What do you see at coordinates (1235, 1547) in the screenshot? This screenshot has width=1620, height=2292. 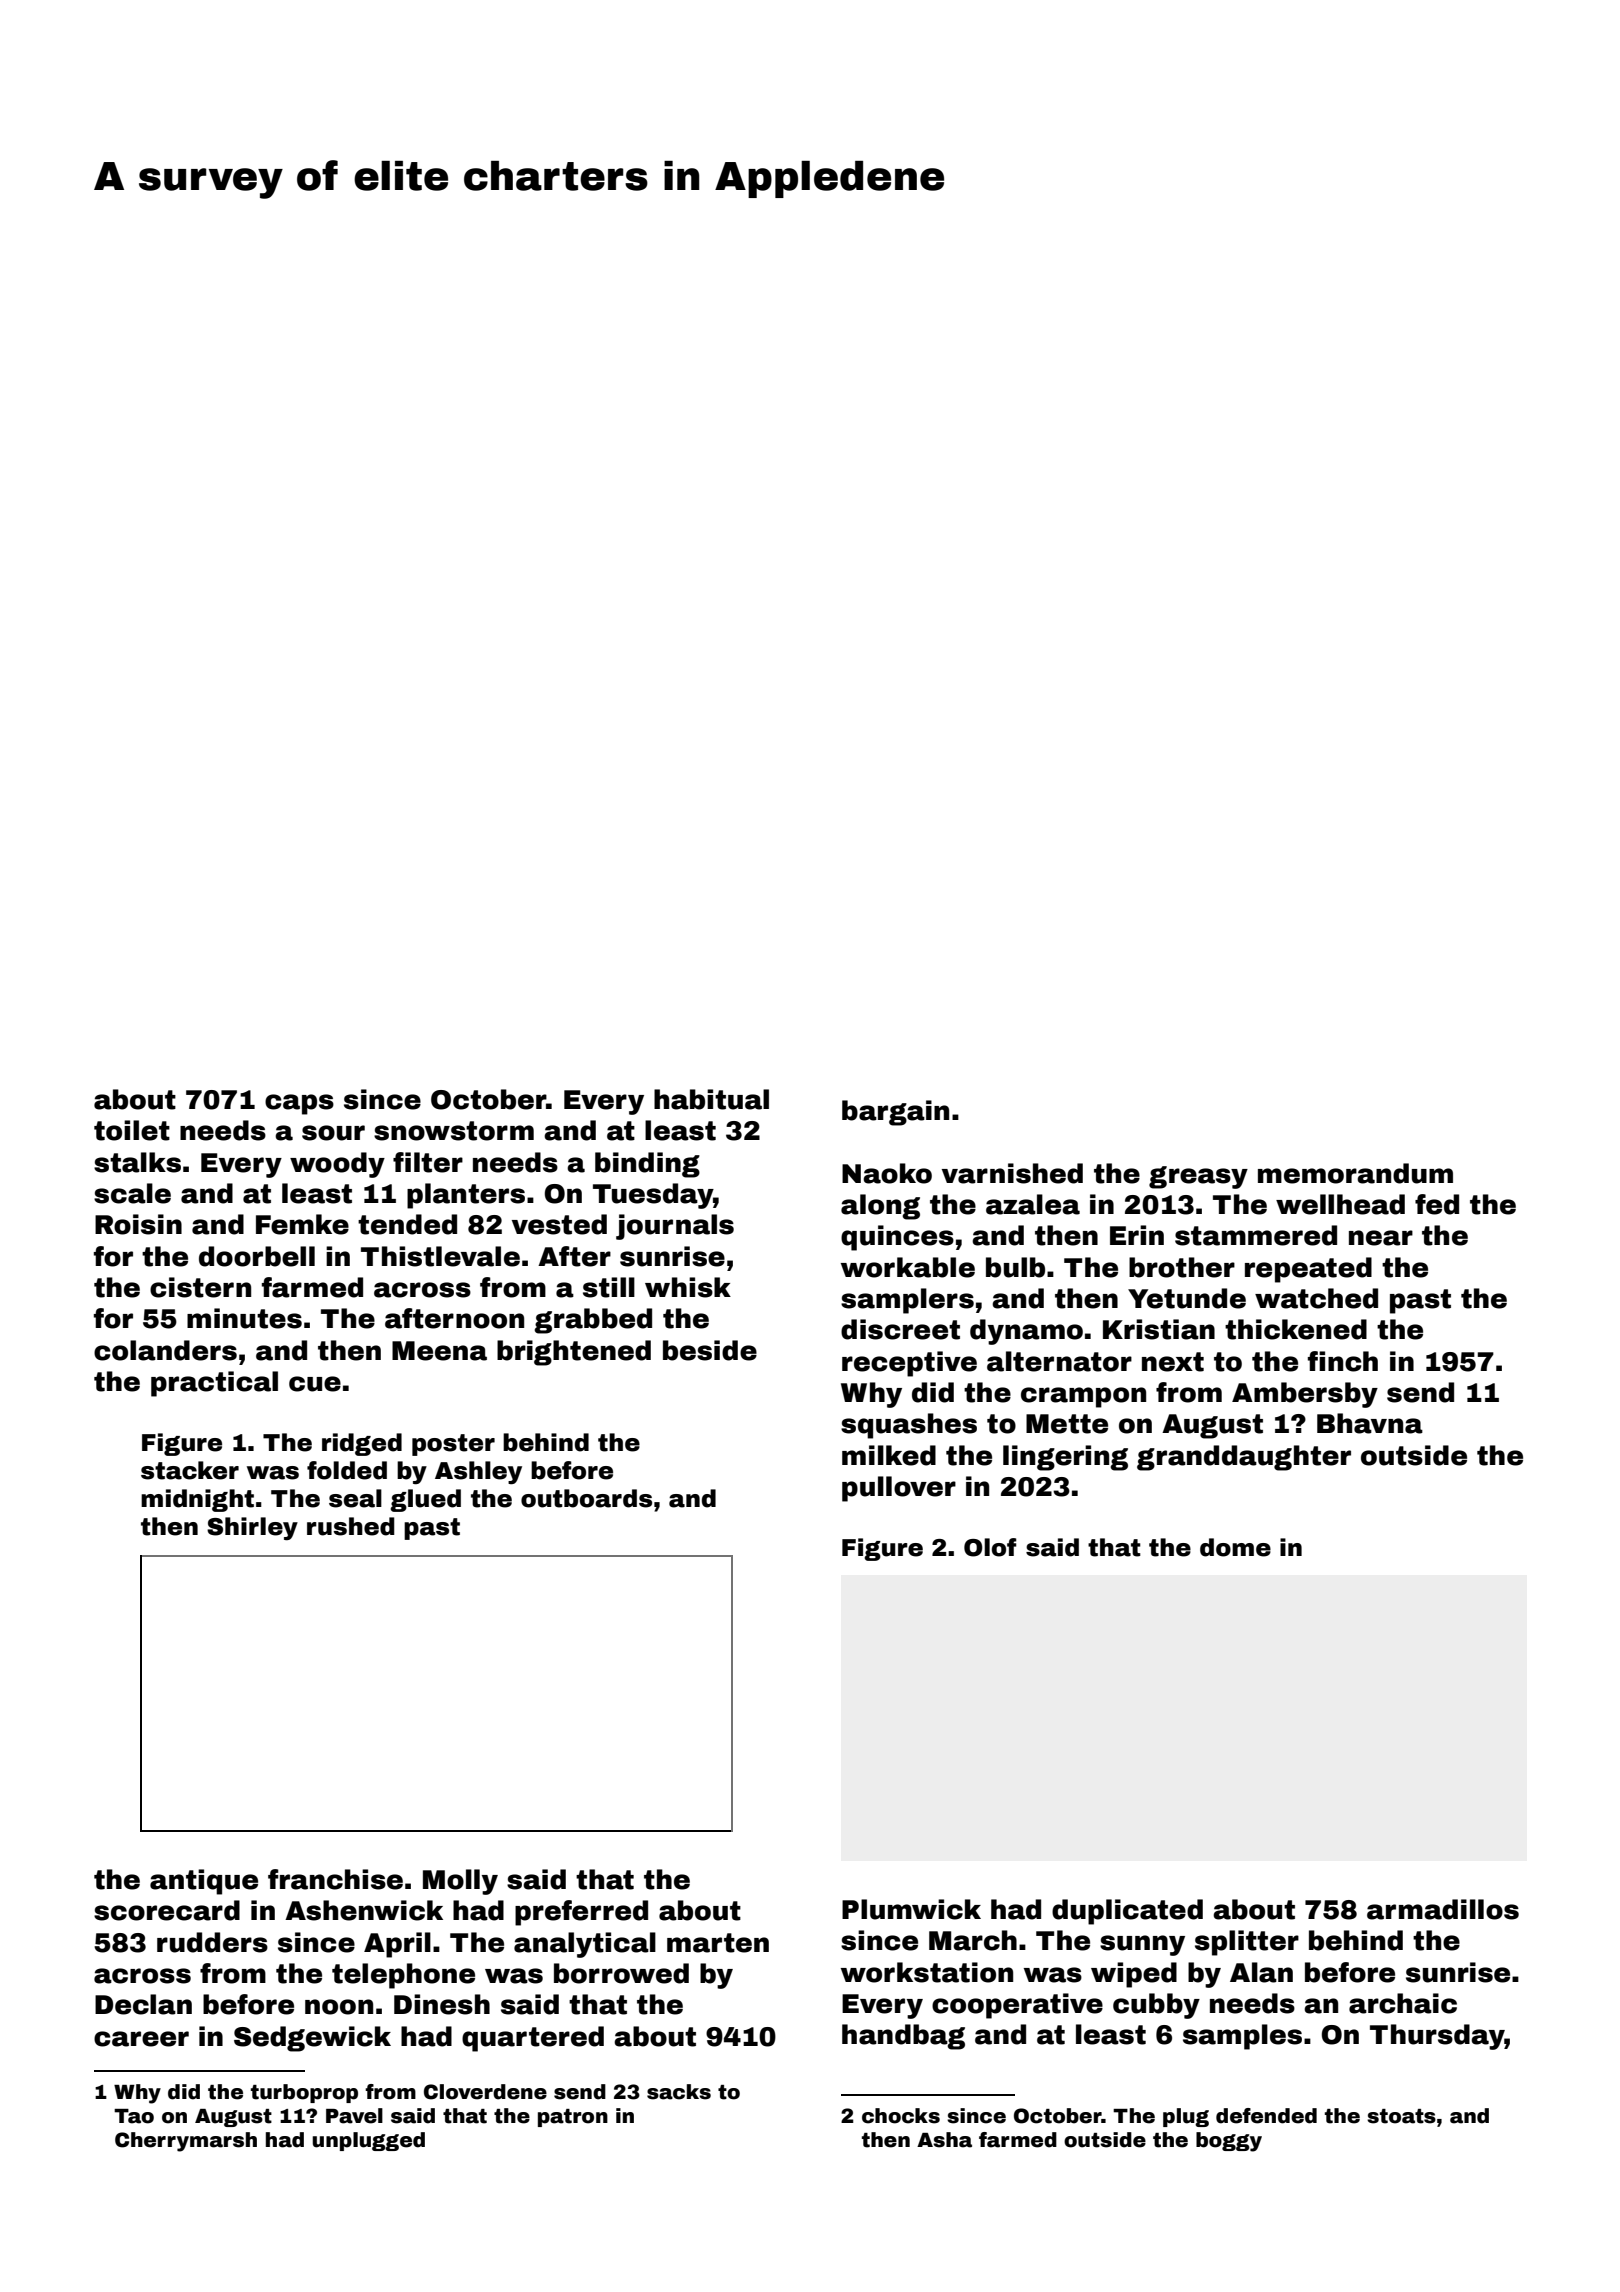 I see `dome` at bounding box center [1235, 1547].
